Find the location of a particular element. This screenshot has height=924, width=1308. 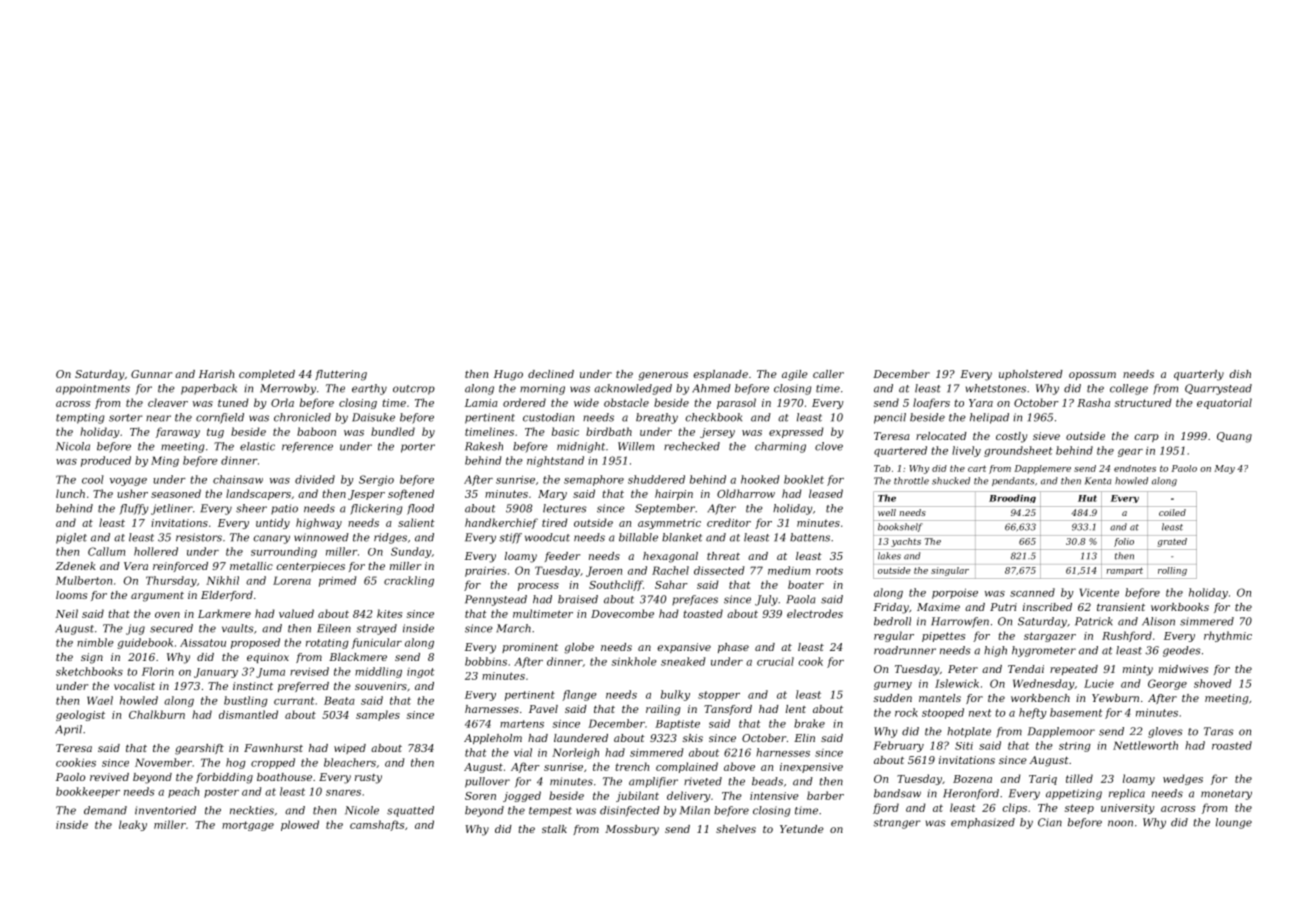

upholstered is located at coordinates (1031, 375).
